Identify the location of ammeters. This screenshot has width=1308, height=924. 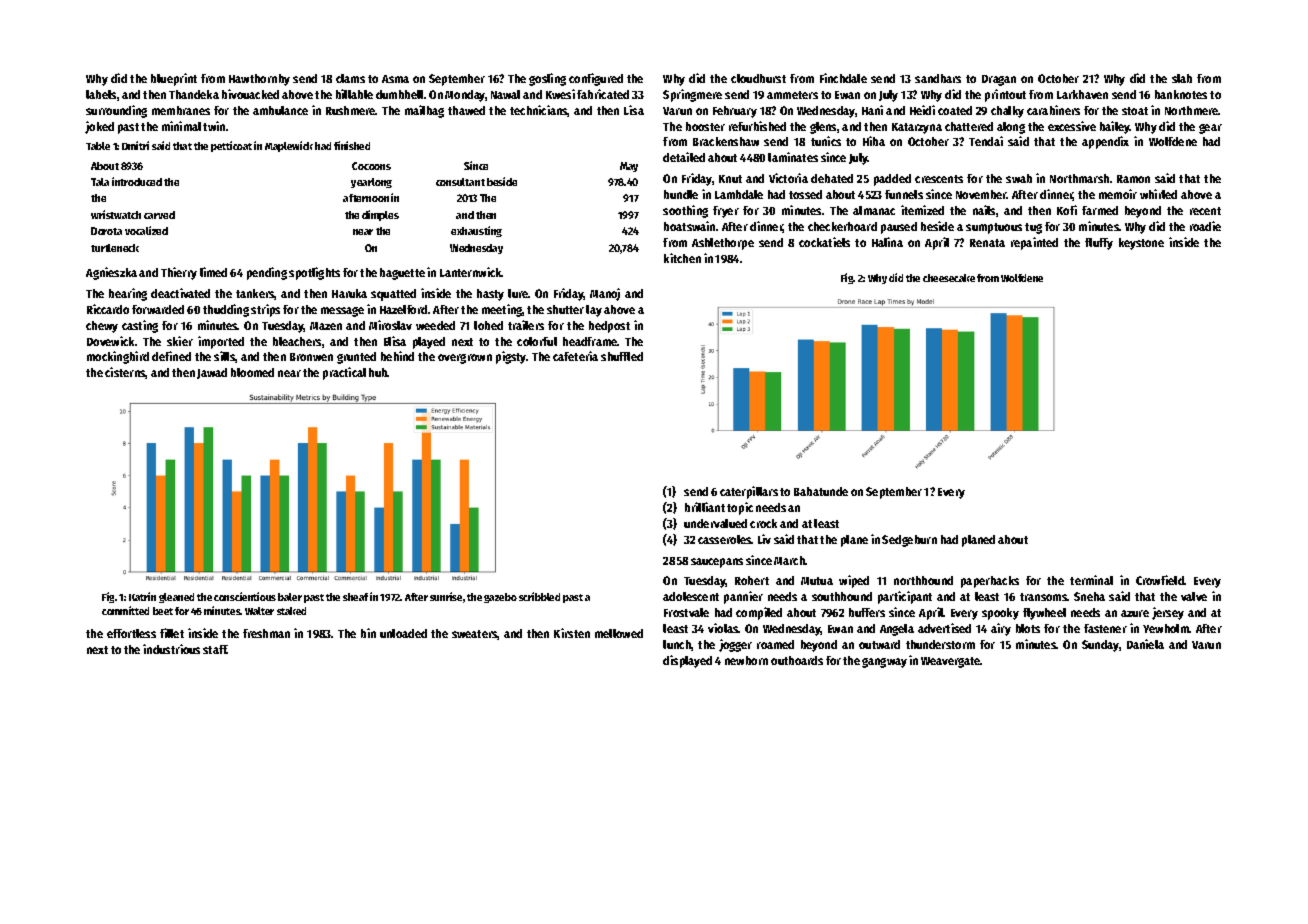
(792, 95).
